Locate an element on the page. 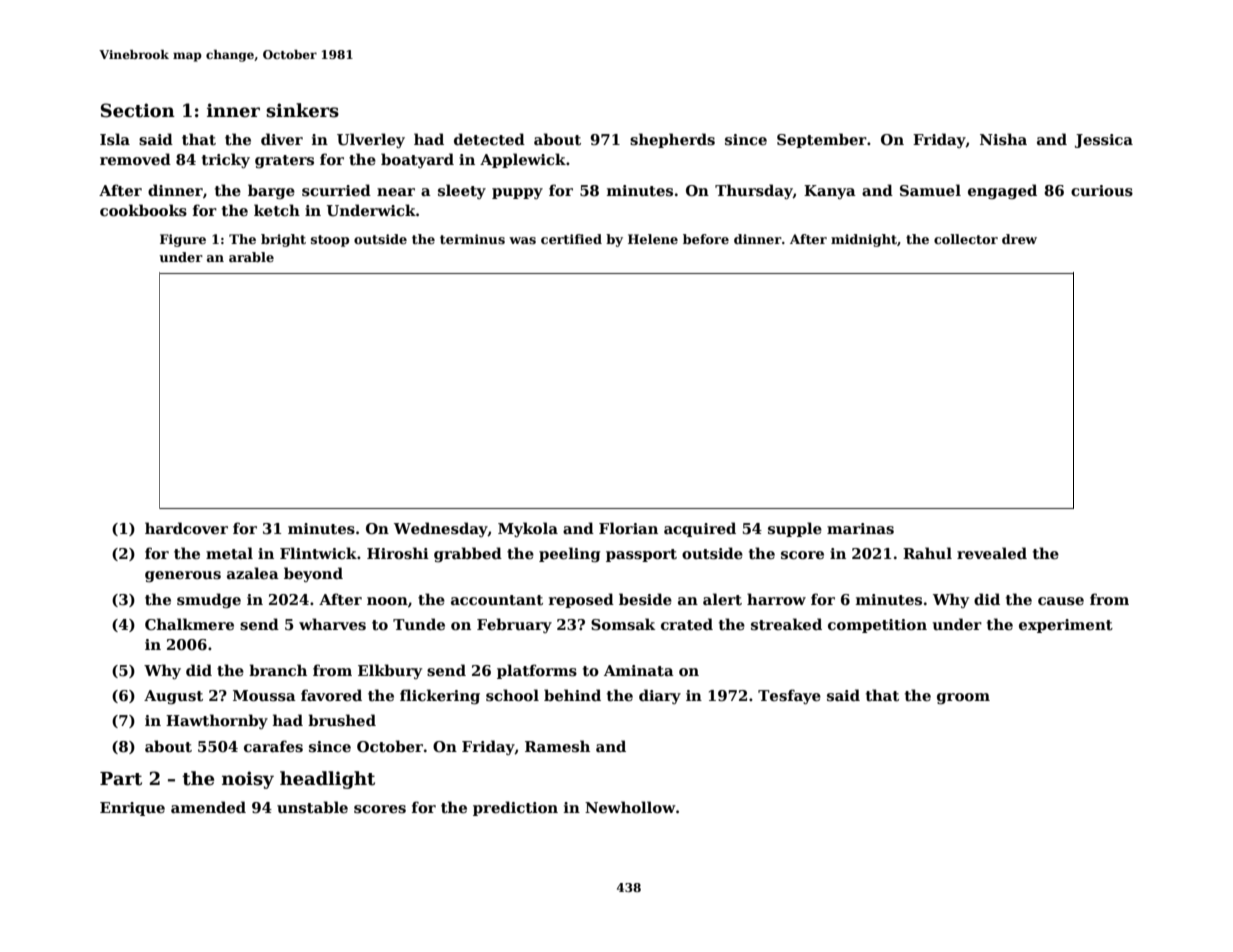 This page has height=952, width=1233. Ramesh is located at coordinates (557, 746).
